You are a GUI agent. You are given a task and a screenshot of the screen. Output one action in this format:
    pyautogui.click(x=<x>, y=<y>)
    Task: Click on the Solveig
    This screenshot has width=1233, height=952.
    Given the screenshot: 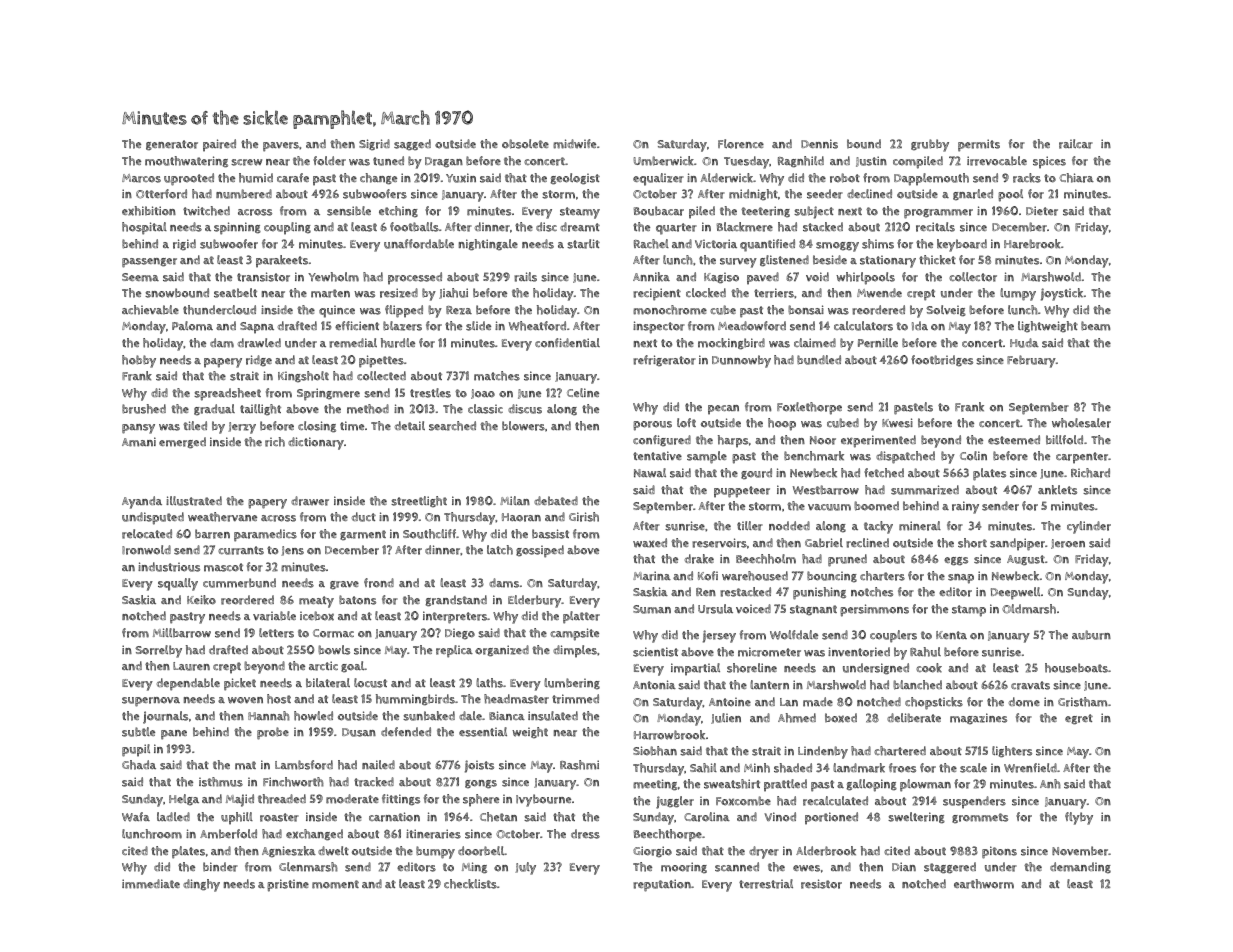 What is the action you would take?
    pyautogui.click(x=946, y=310)
